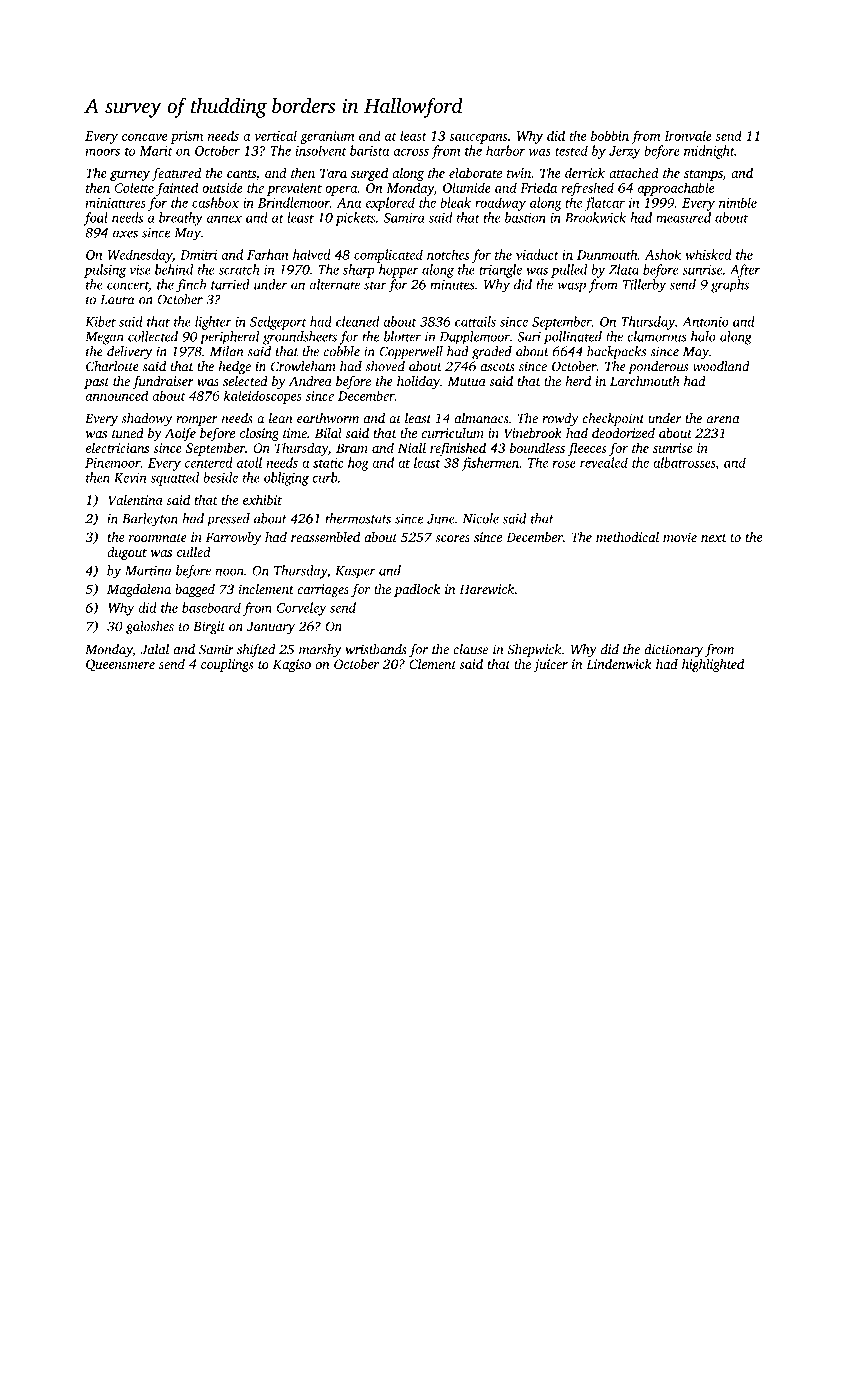  Describe the element at coordinates (684, 462) in the screenshot. I see `albatrosses` at that location.
